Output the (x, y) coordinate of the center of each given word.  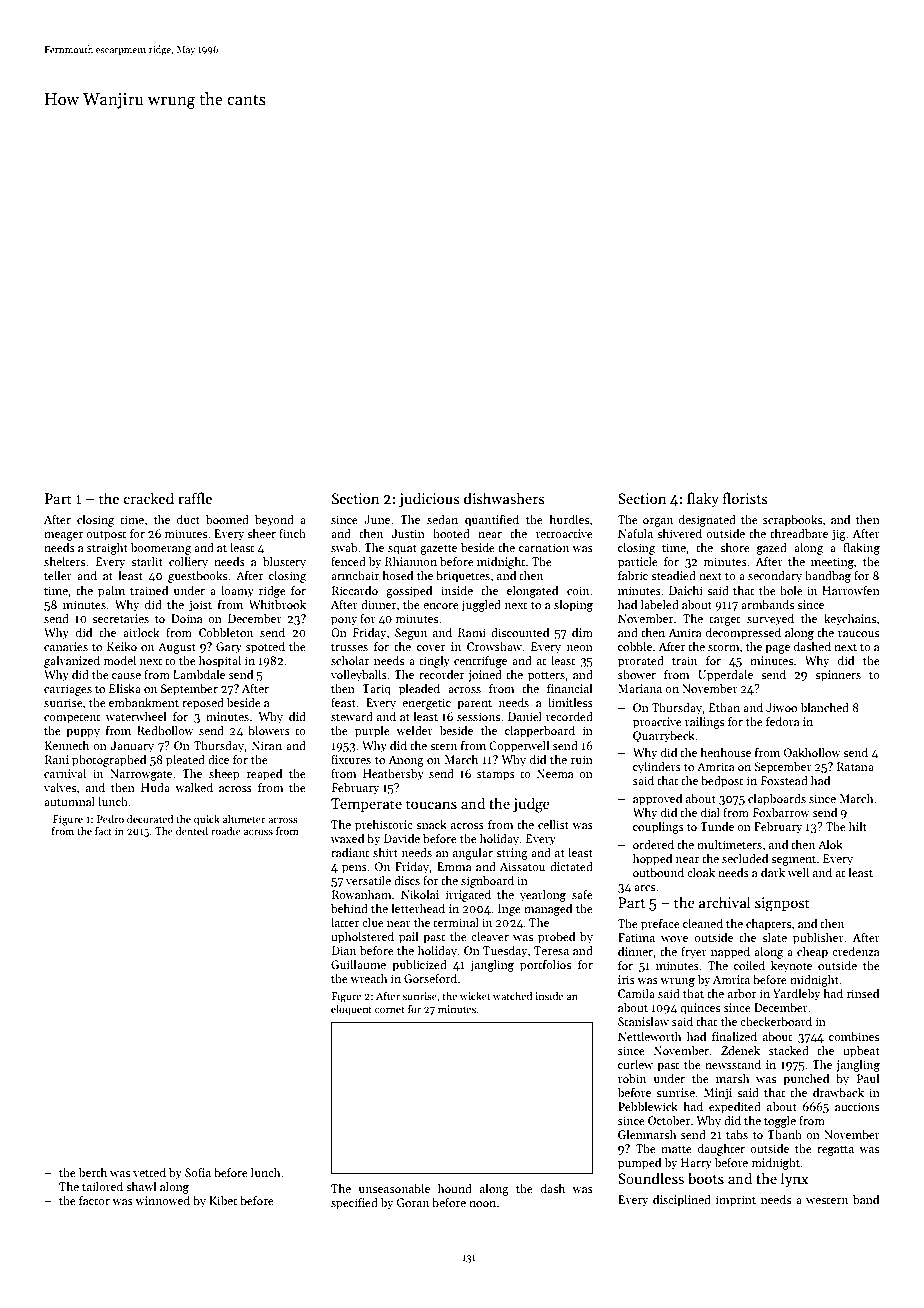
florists (745, 498)
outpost (106, 535)
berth (93, 1172)
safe (582, 894)
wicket (475, 996)
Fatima (636, 937)
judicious (429, 499)
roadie (226, 831)
